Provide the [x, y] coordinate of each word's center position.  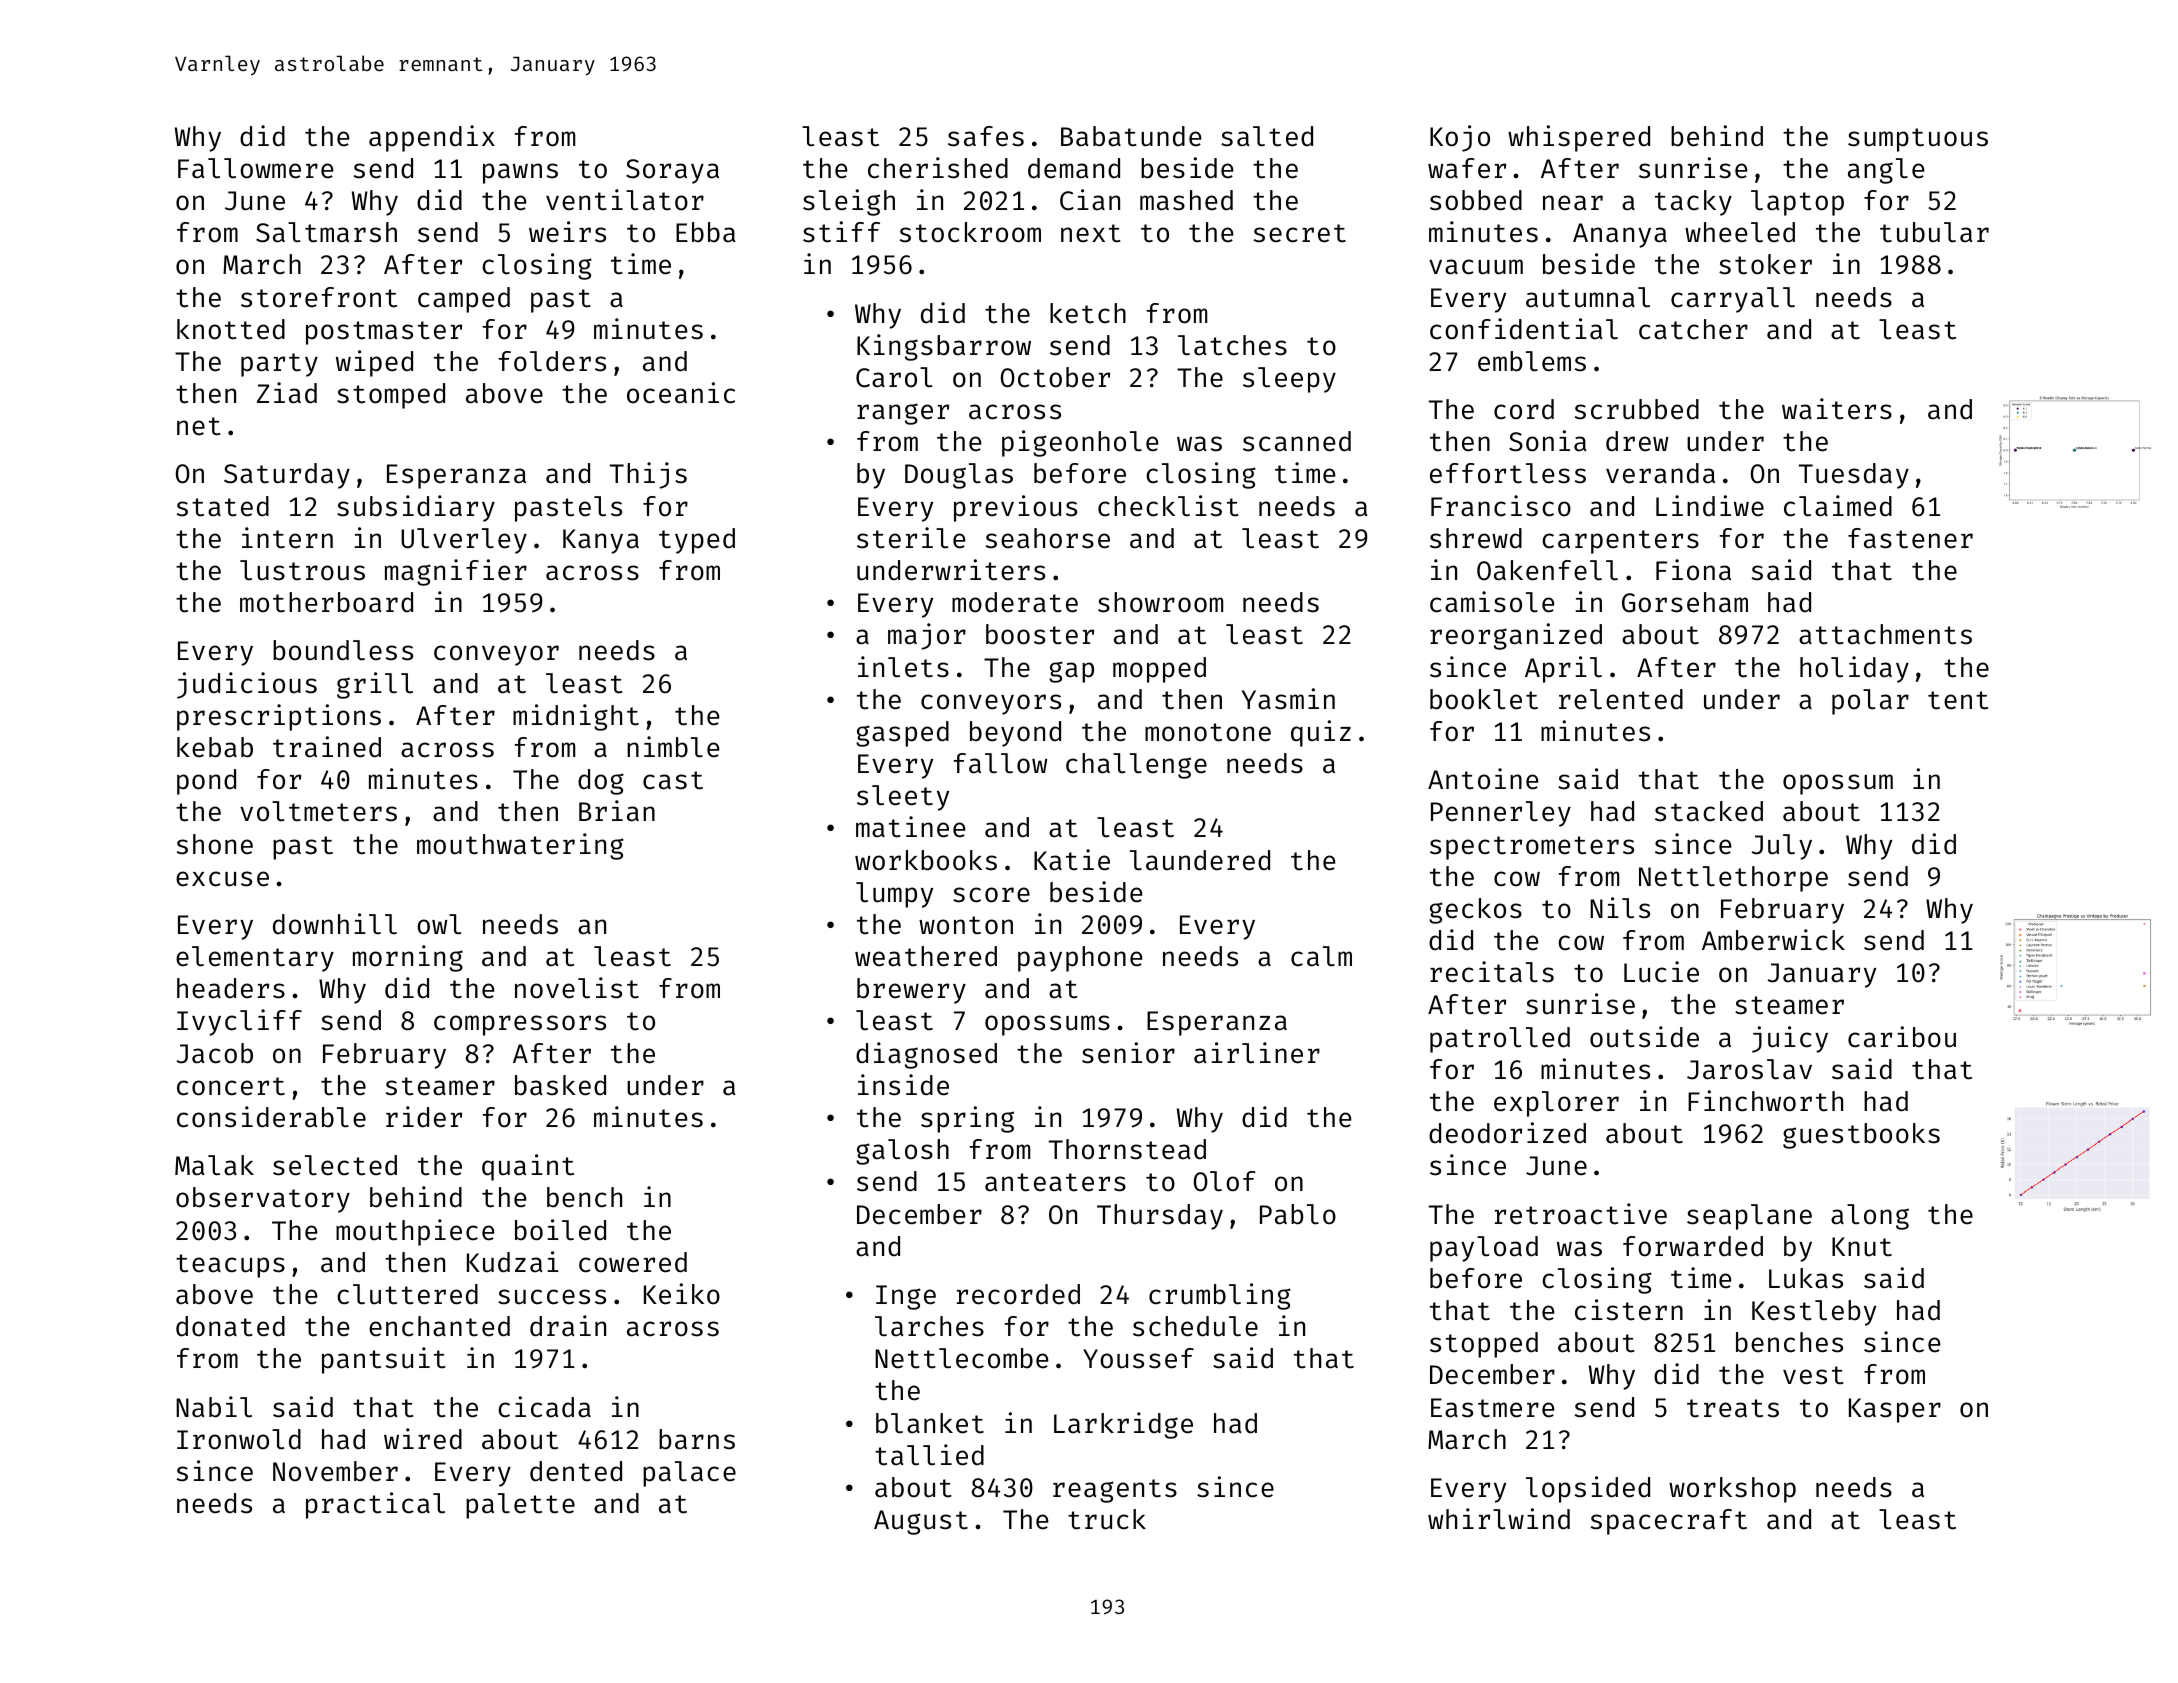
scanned [1297, 441]
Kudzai [513, 1262]
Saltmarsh [326, 232]
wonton [966, 925]
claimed [1838, 506]
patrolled [1500, 1040]
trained [327, 747]
